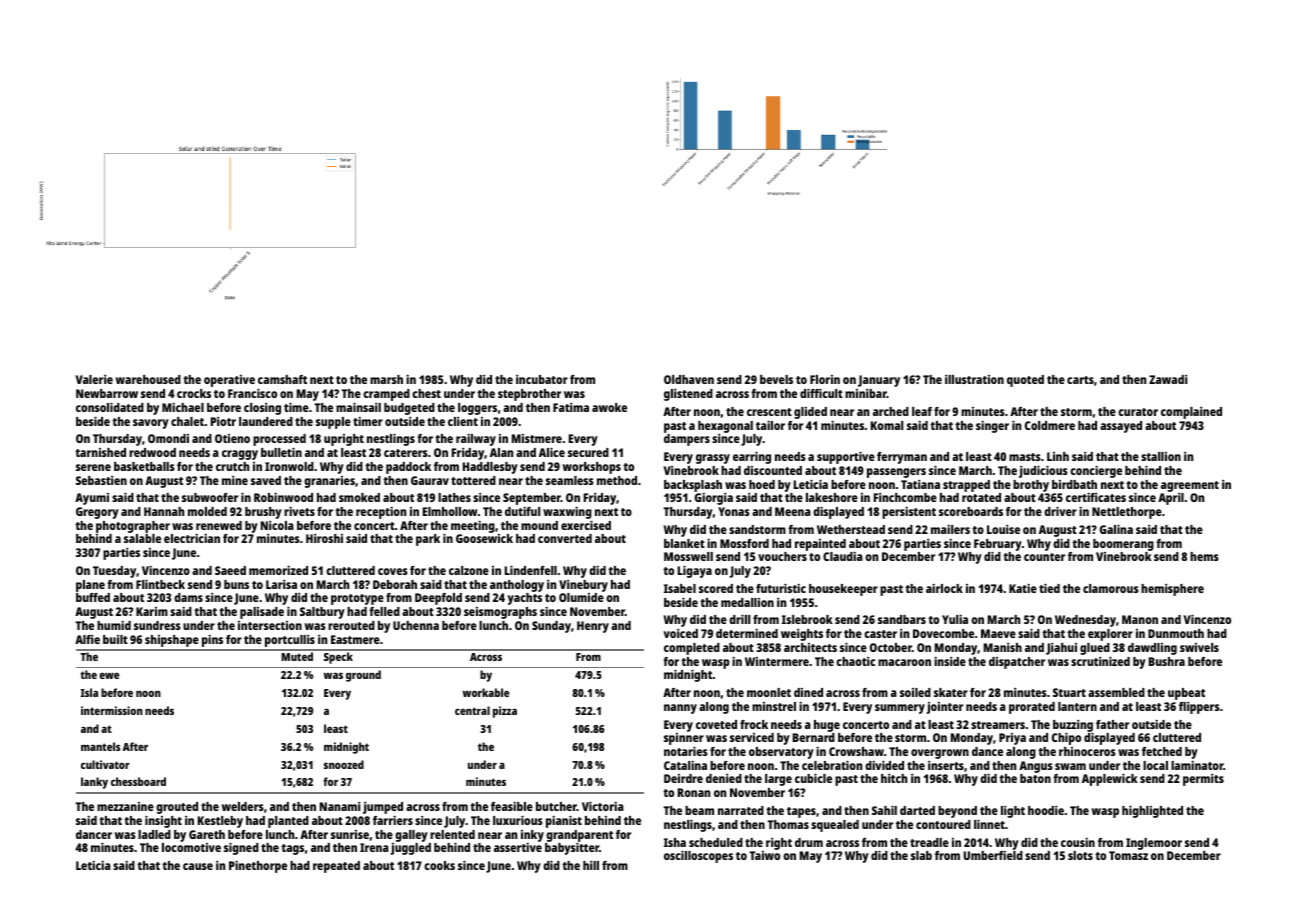 This screenshot has height=924, width=1308. What do you see at coordinates (567, 513) in the screenshot?
I see `waxwing` at bounding box center [567, 513].
